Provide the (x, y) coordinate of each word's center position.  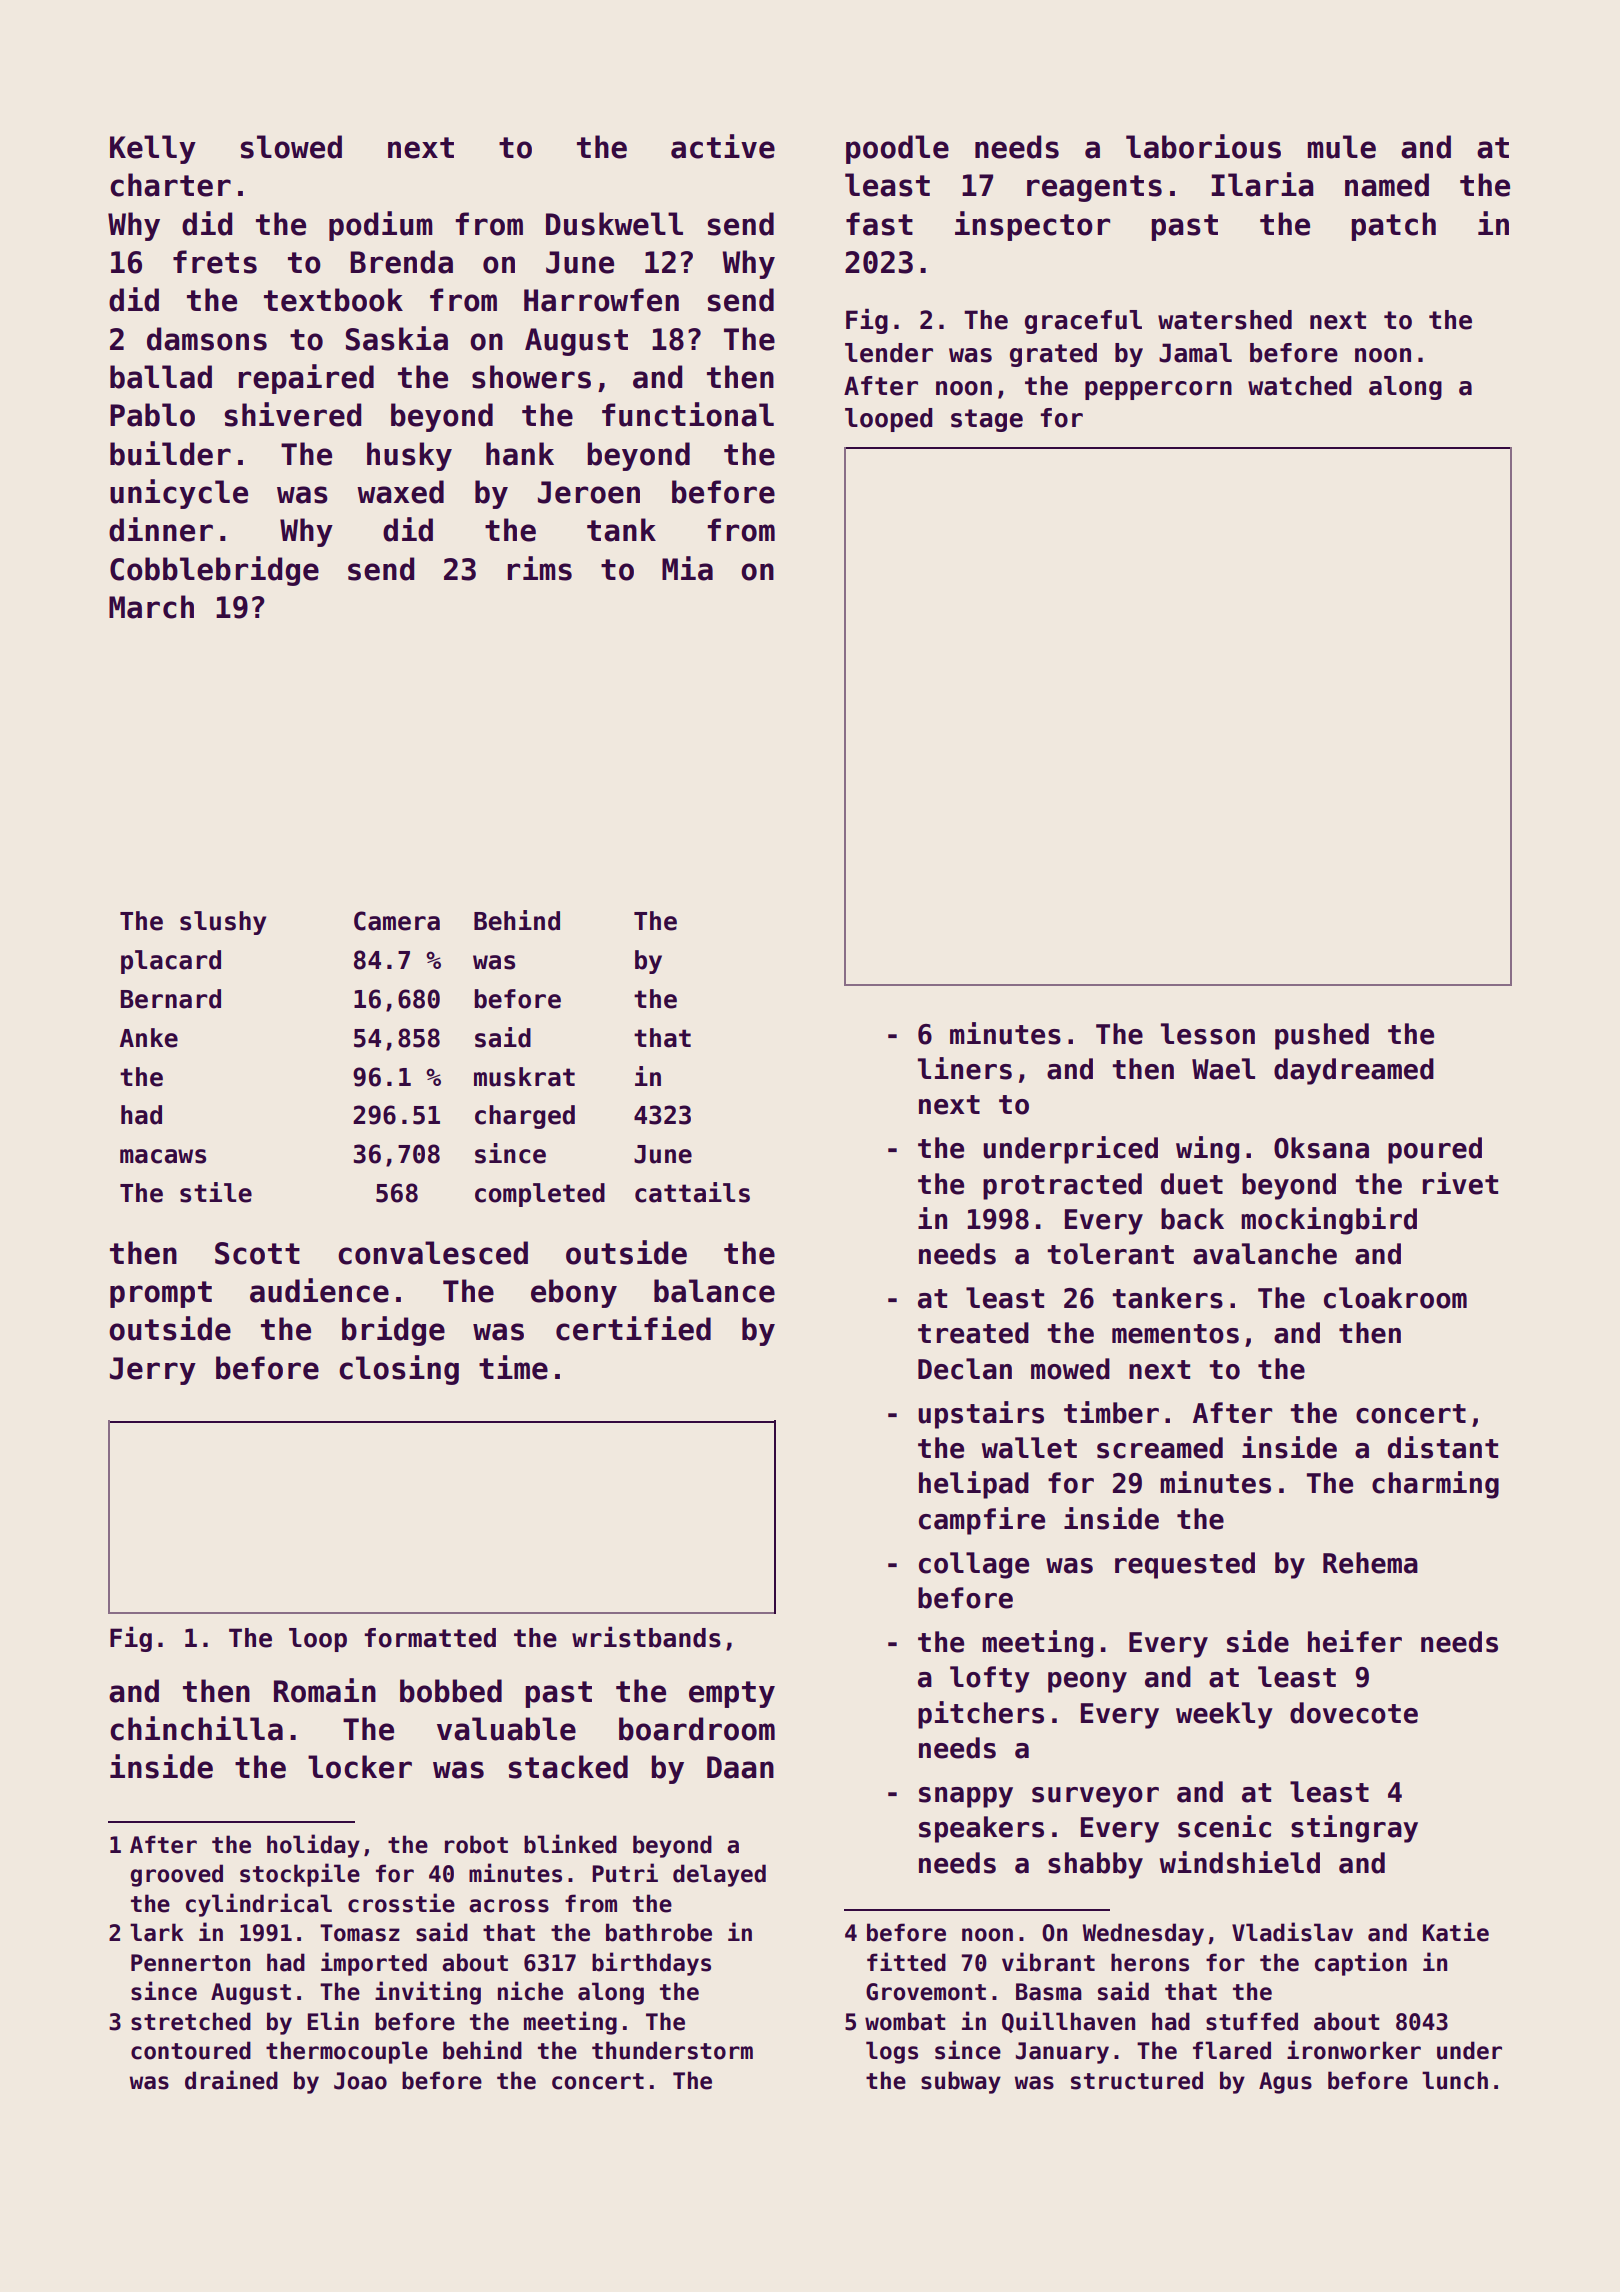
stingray (1354, 1829)
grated (1053, 355)
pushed (1322, 1036)
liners (965, 1068)
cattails (692, 1192)
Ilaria (1262, 184)
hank (520, 454)
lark (157, 1932)
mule (1342, 147)
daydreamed (1354, 1071)
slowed (291, 147)
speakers (981, 1829)
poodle (897, 149)
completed (540, 1195)
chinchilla (196, 1728)
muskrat (524, 1077)
